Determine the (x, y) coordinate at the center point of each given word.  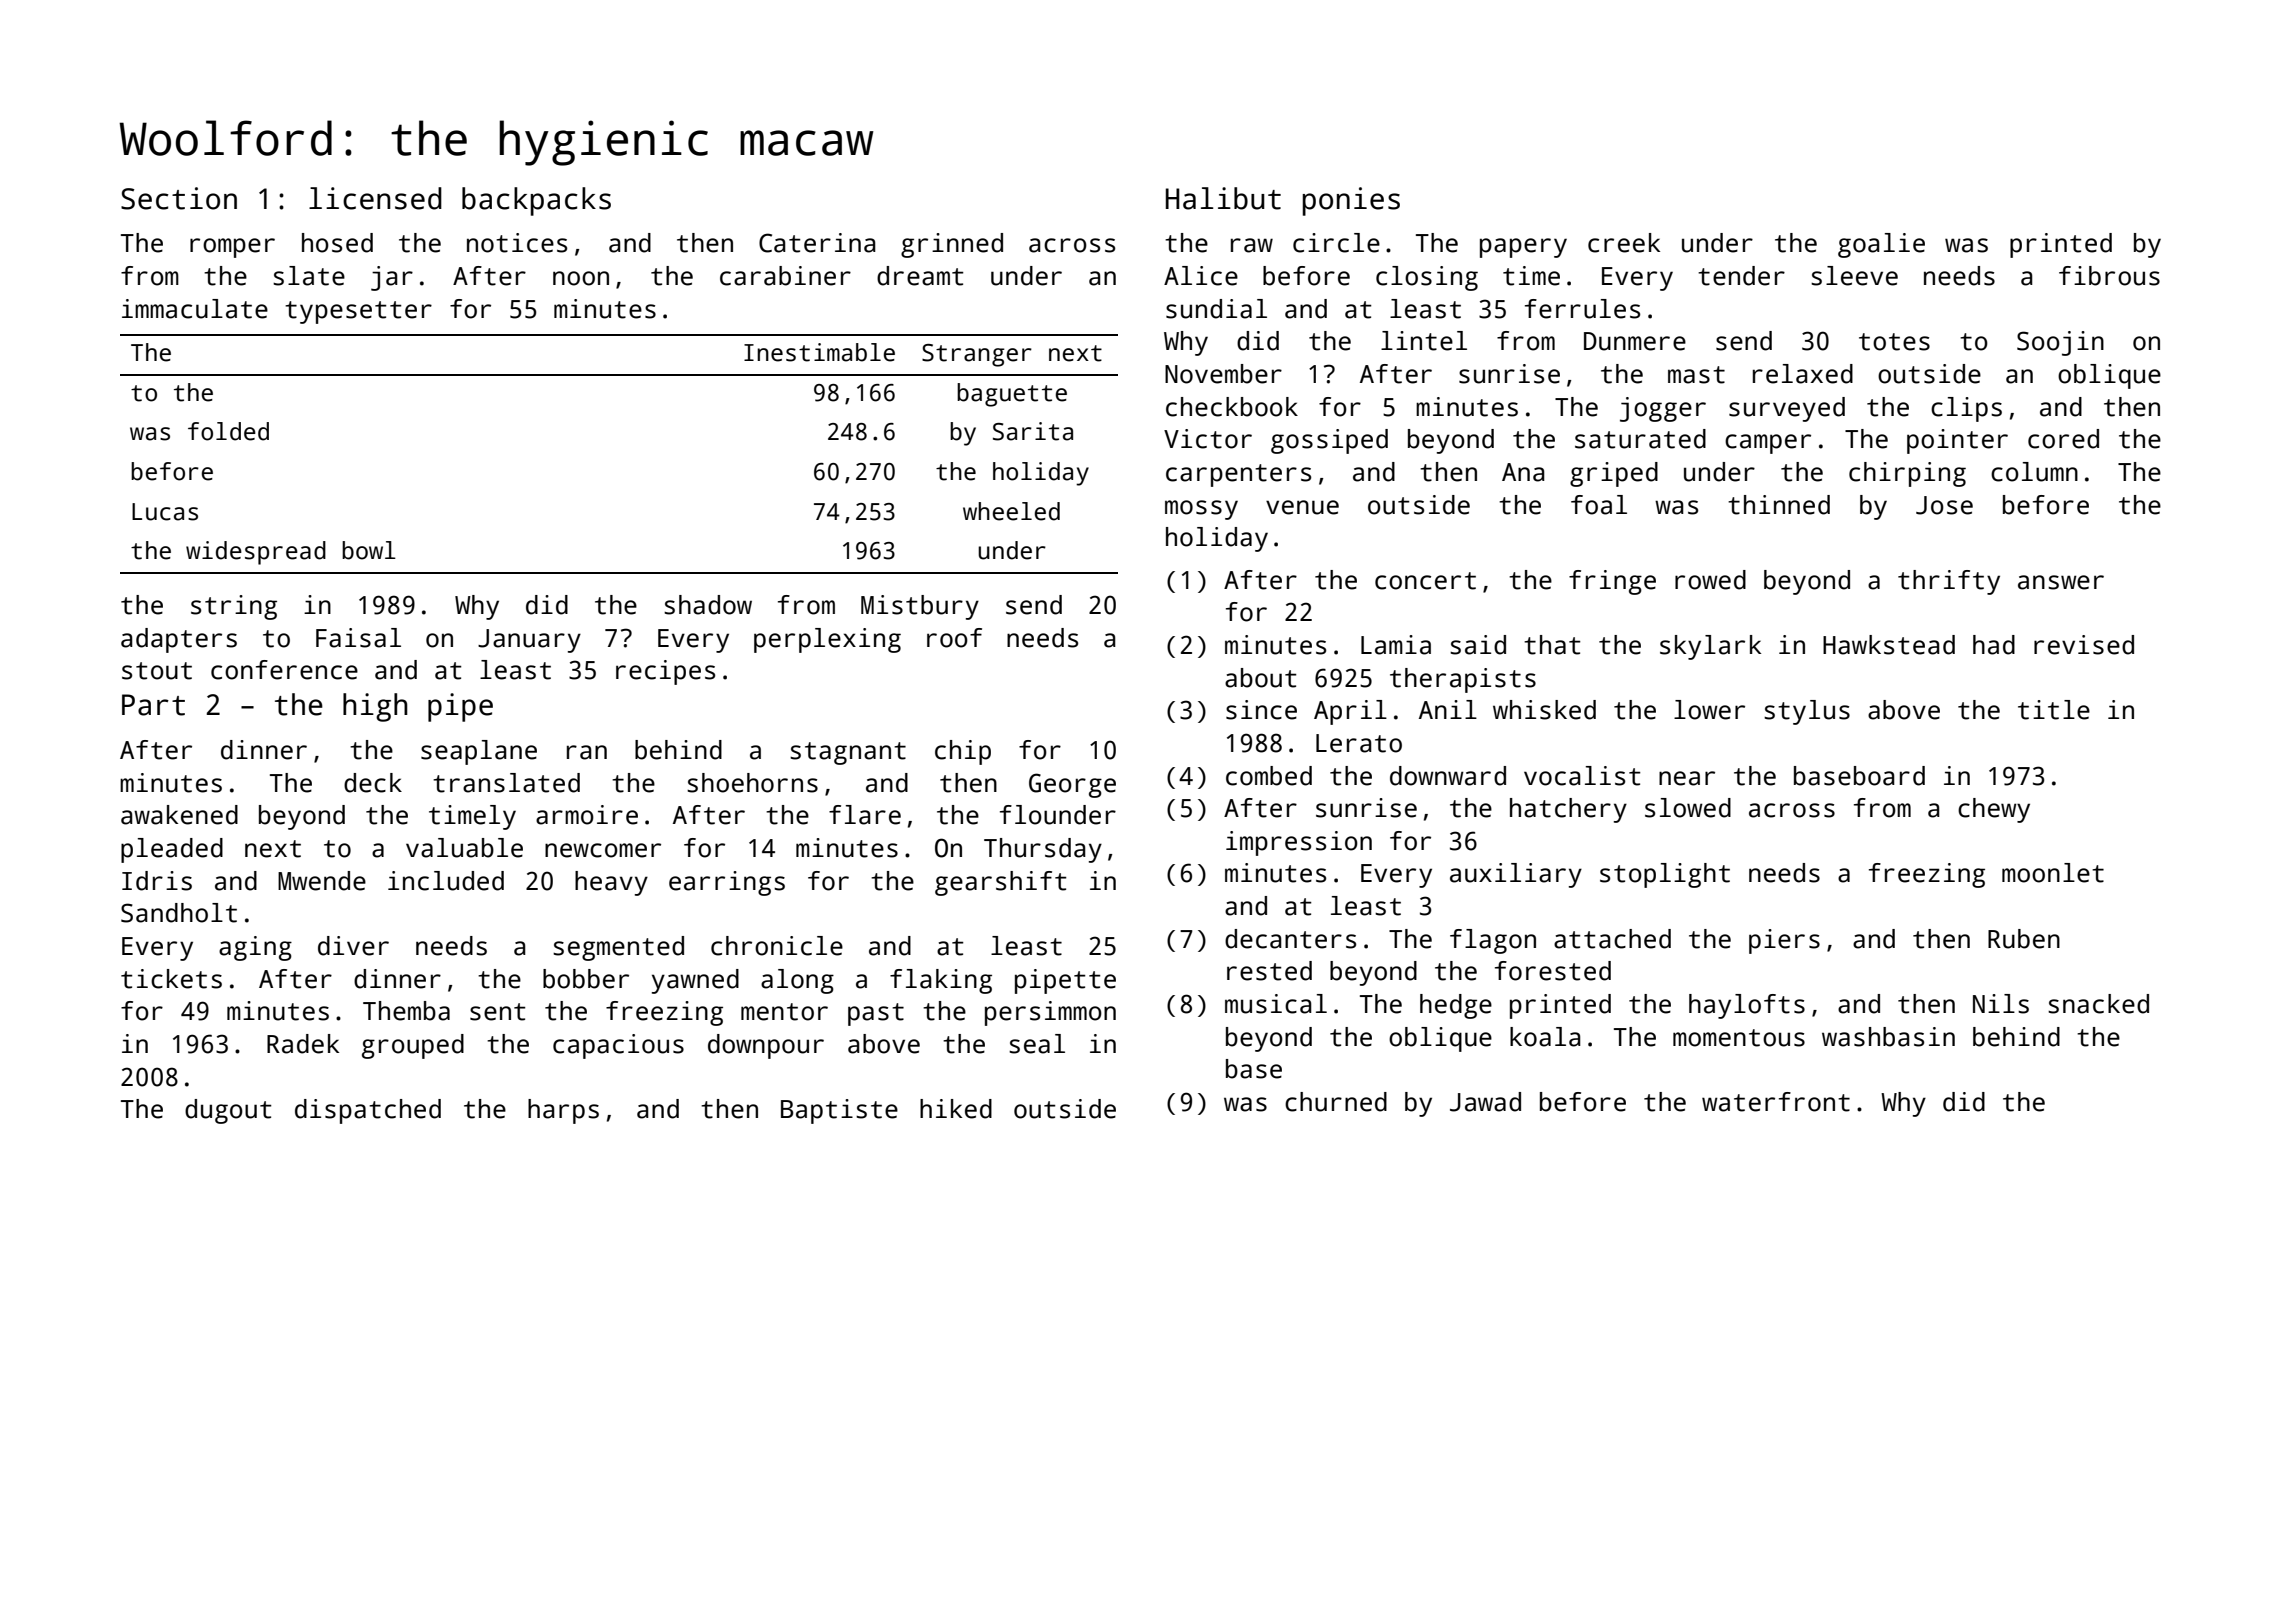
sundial (1216, 309)
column (2034, 472)
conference (284, 670)
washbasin (1888, 1037)
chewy (1994, 810)
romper (232, 248)
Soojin (2060, 343)
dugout (228, 1111)
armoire (587, 815)
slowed (1688, 808)
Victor (1208, 439)
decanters (1290, 939)
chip (963, 752)
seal (1037, 1044)
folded (228, 431)
